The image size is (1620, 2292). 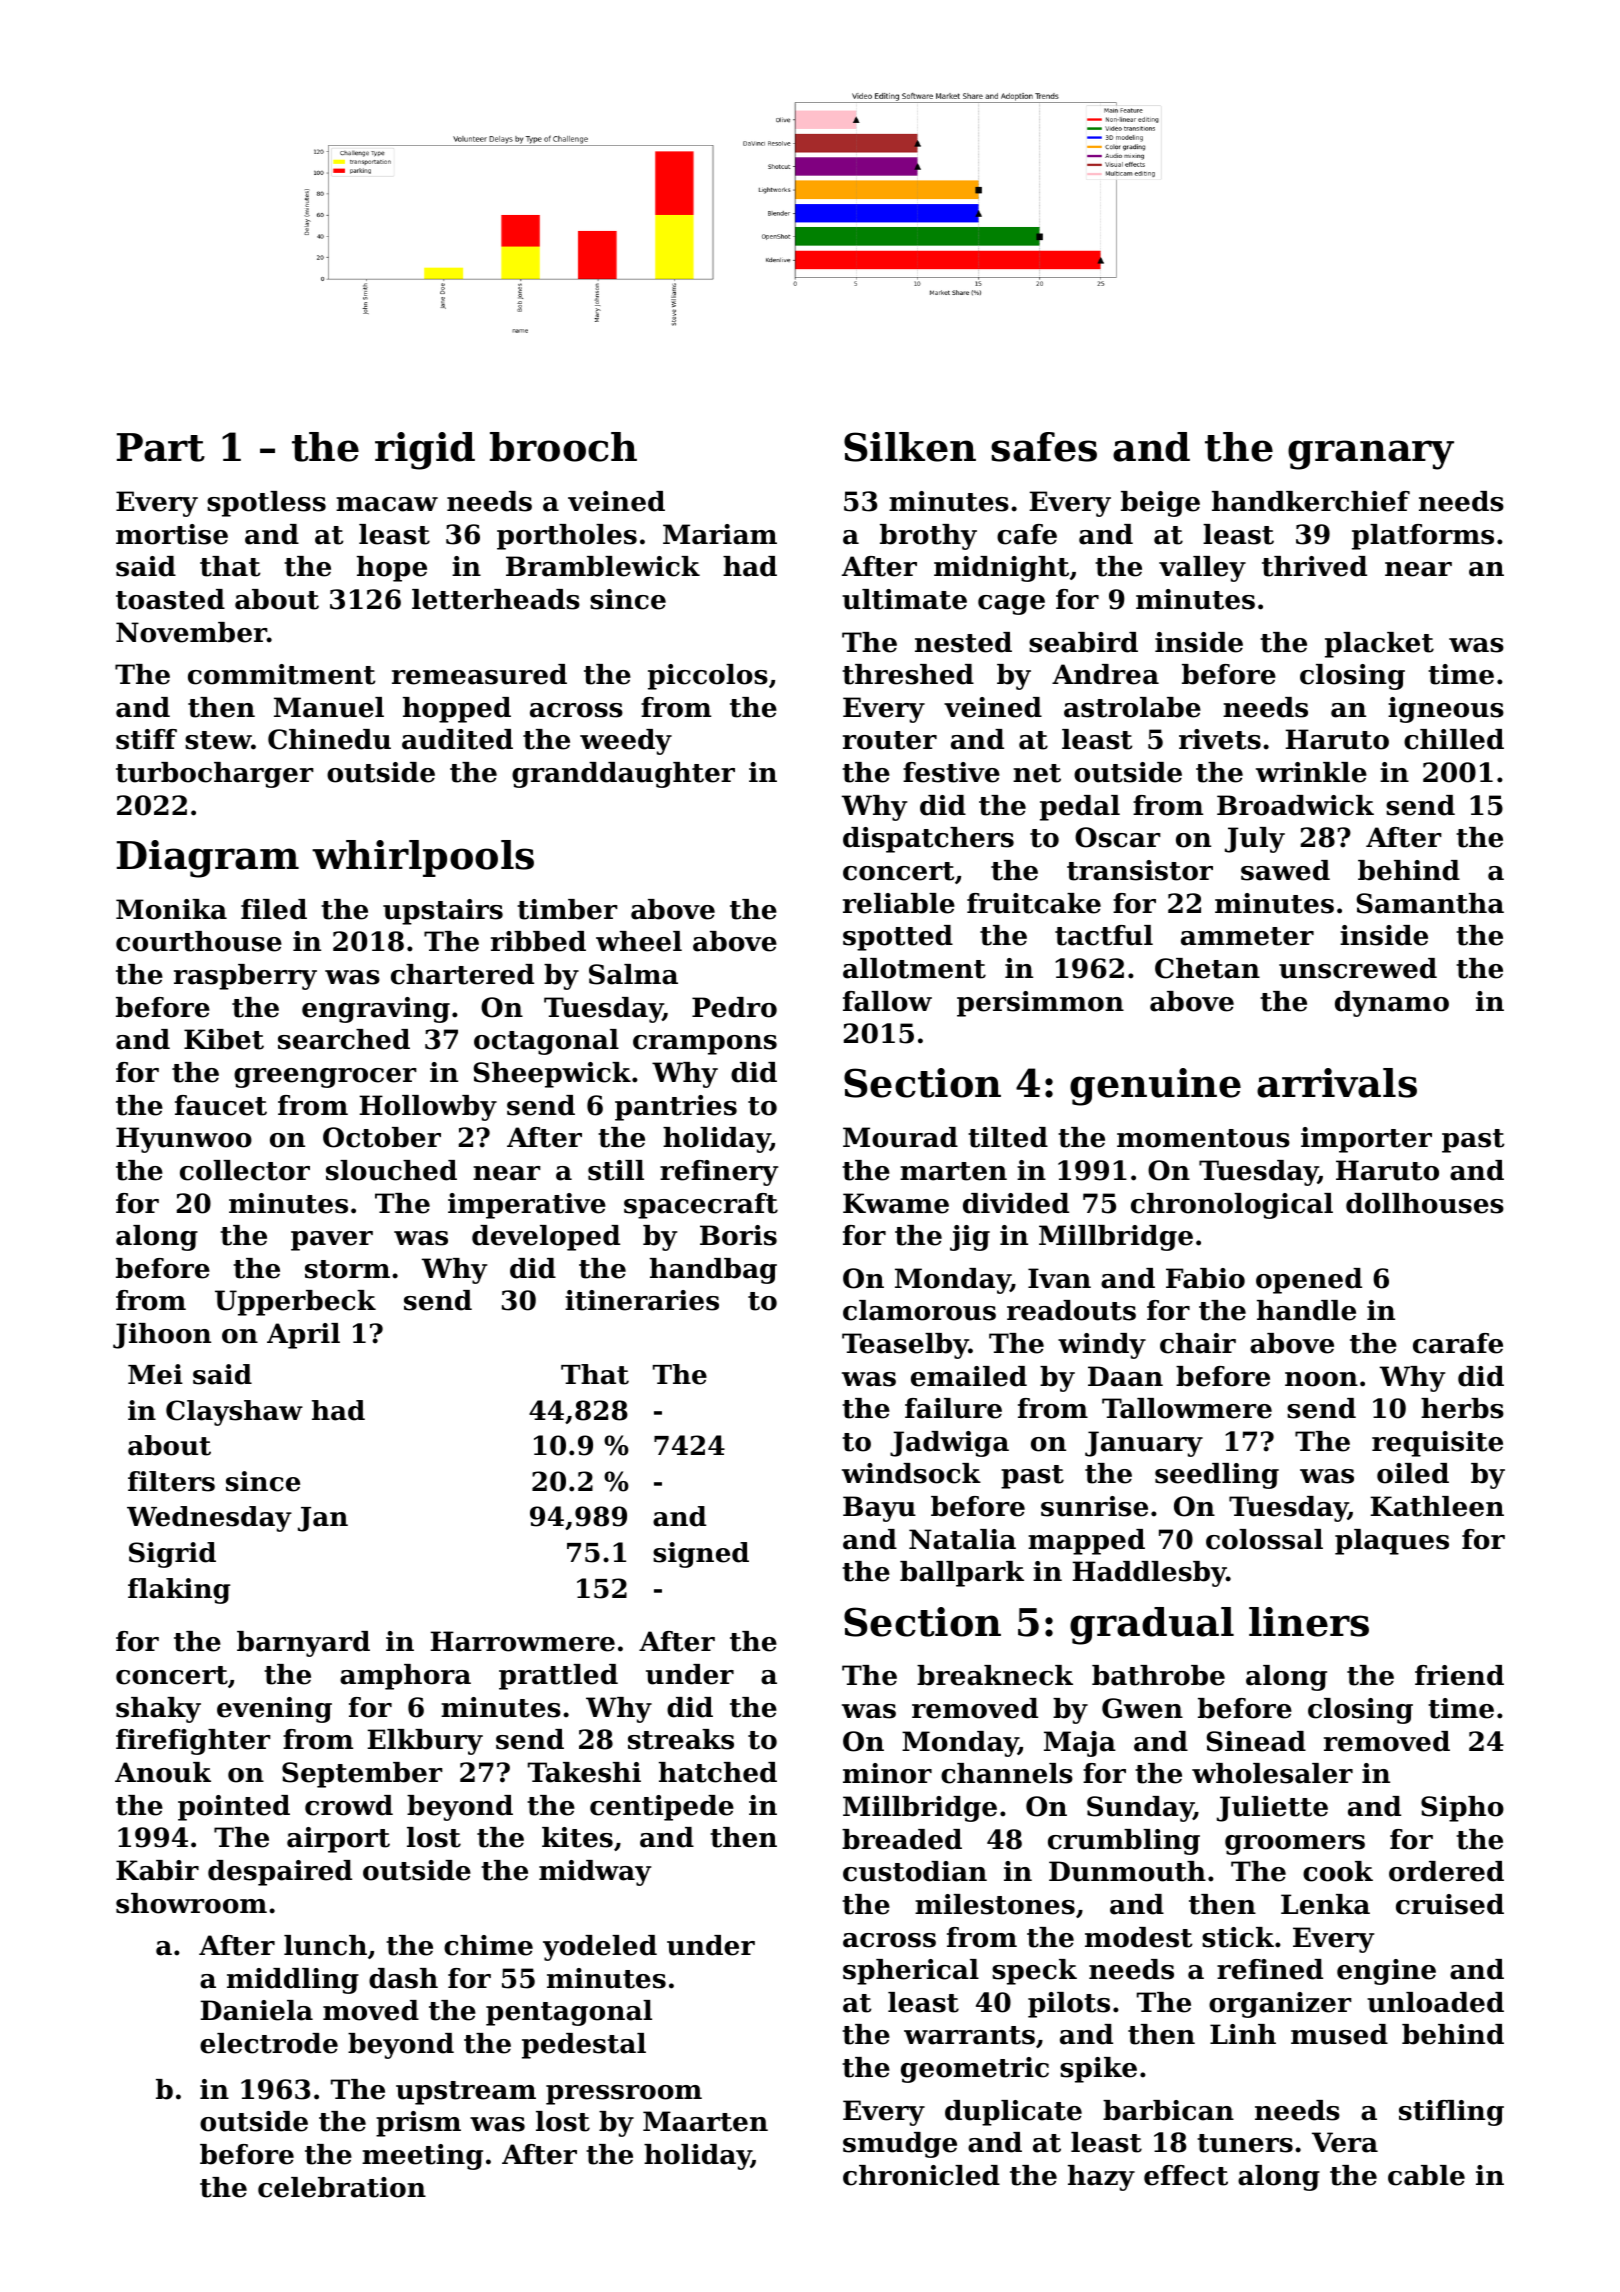 I want to click on Sipho, so click(x=1462, y=1809).
